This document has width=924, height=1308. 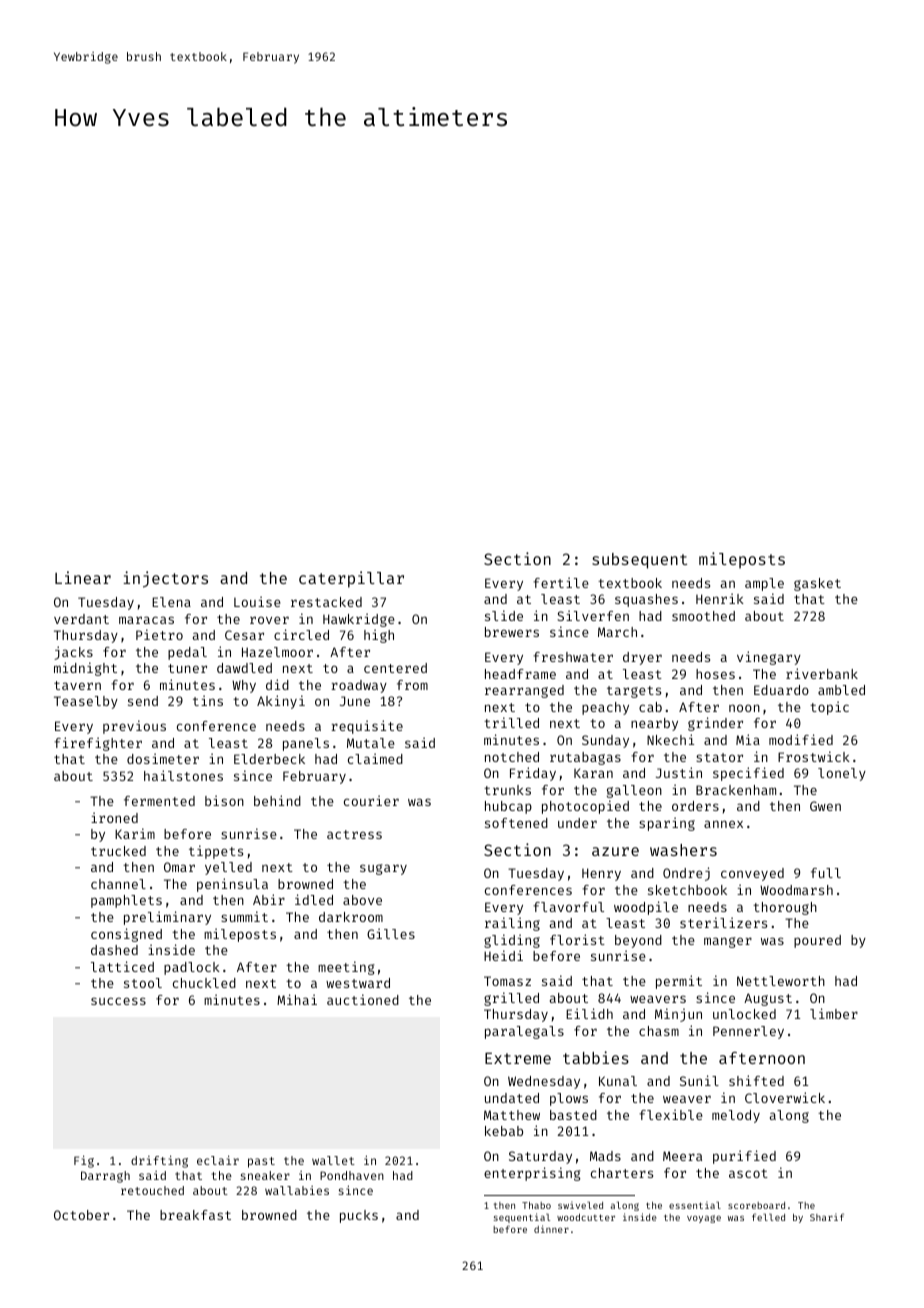 What do you see at coordinates (265, 1175) in the document?
I see `sneaker` at bounding box center [265, 1175].
